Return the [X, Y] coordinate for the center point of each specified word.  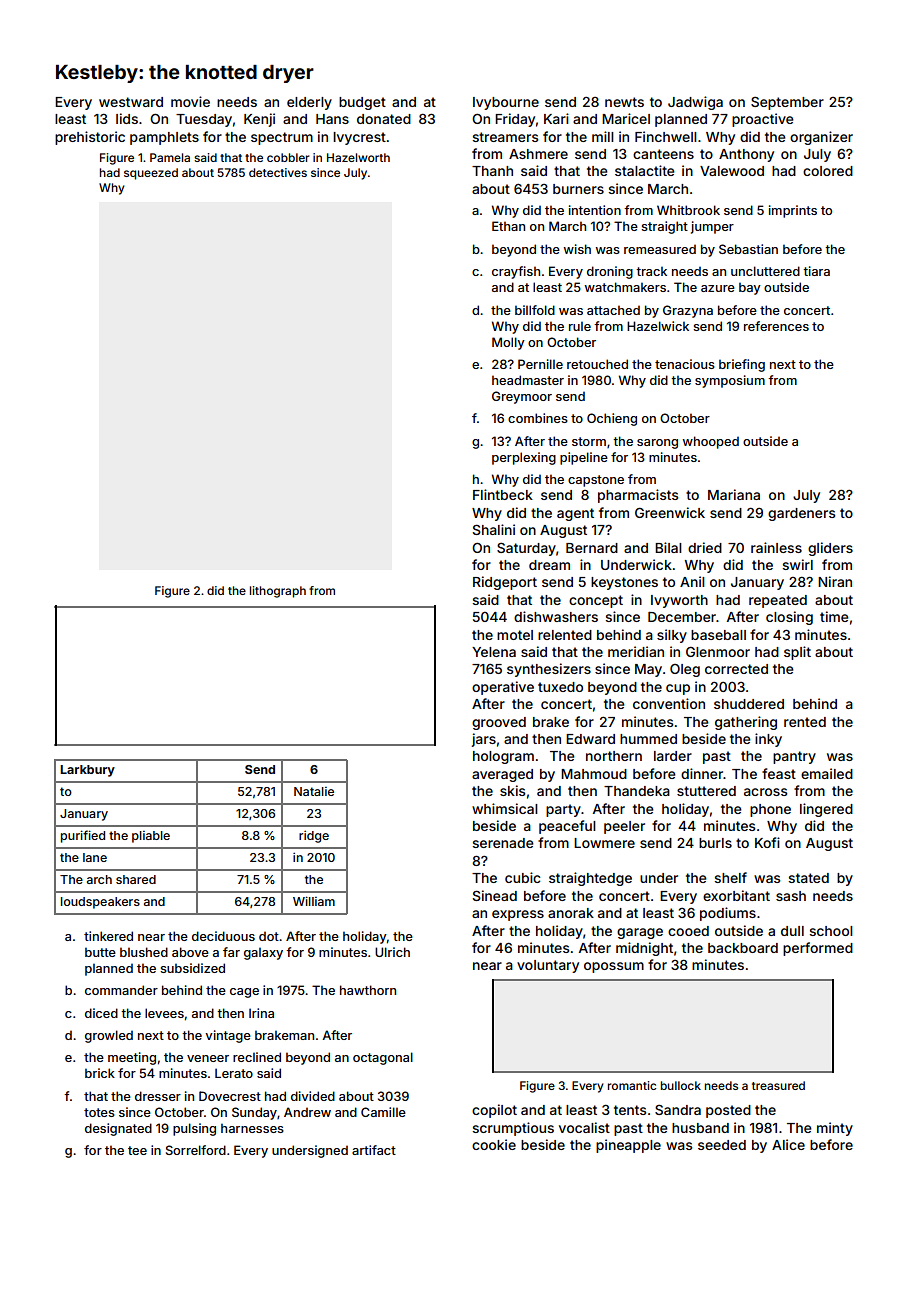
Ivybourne [506, 103]
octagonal [383, 1058]
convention [669, 703]
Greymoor [522, 397]
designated [118, 1129]
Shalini [494, 529]
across [765, 792]
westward [131, 102]
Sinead [495, 895]
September [787, 103]
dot [269, 936]
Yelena [494, 652]
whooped [711, 442]
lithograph [278, 592]
